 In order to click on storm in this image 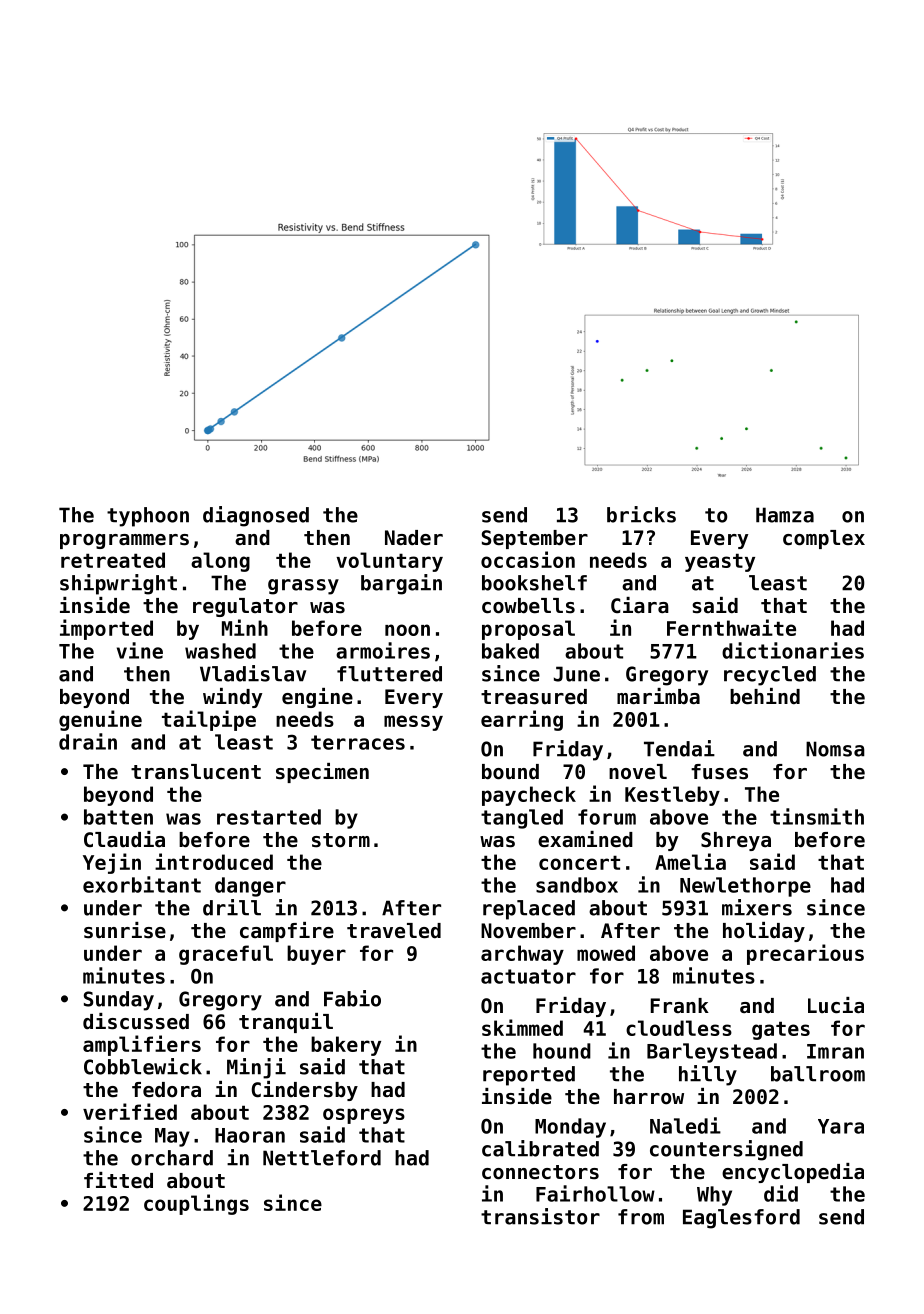, I will do `click(341, 840)`.
